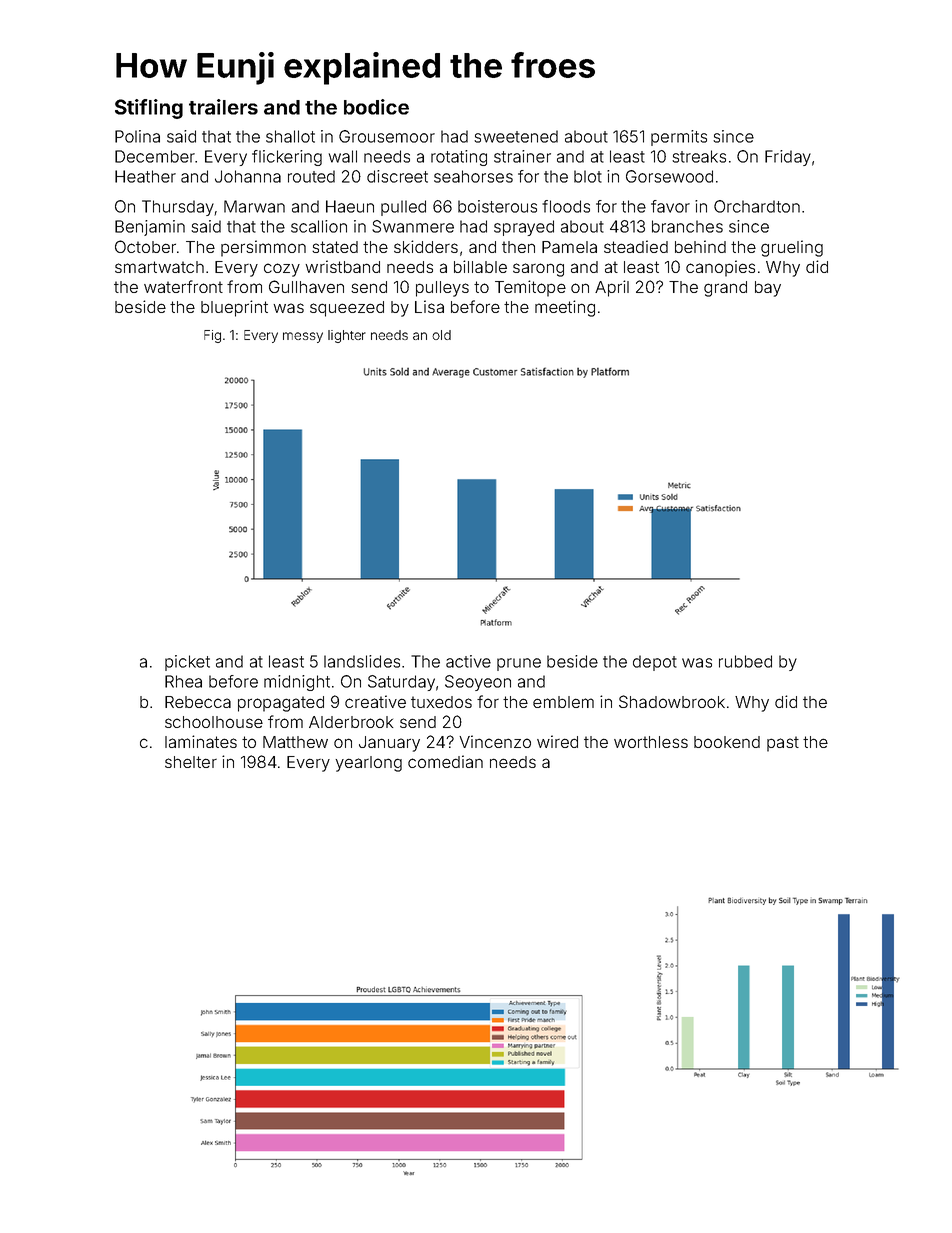  I want to click on shelter, so click(191, 762).
